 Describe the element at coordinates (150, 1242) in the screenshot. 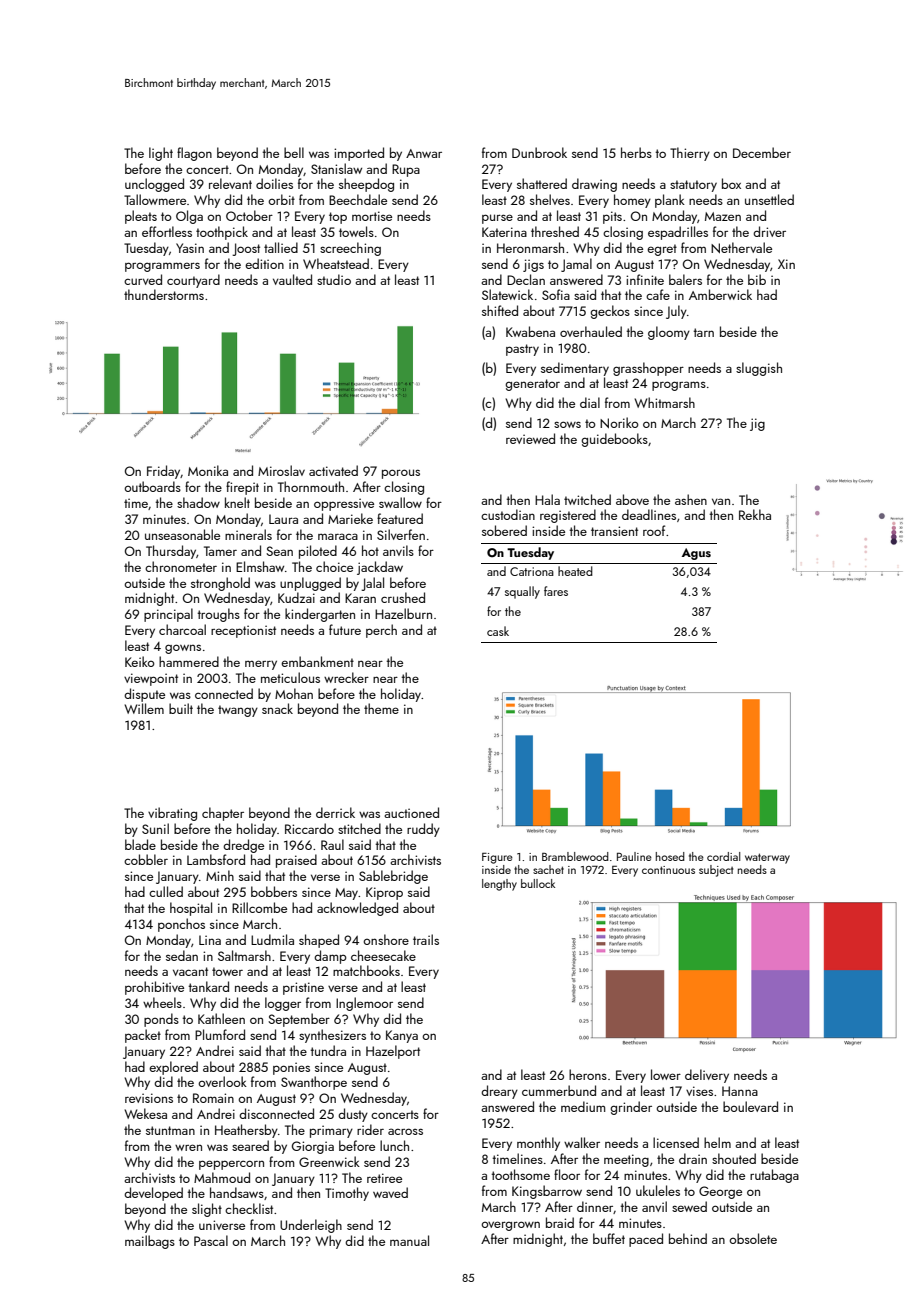

I see `mailbags` at that location.
